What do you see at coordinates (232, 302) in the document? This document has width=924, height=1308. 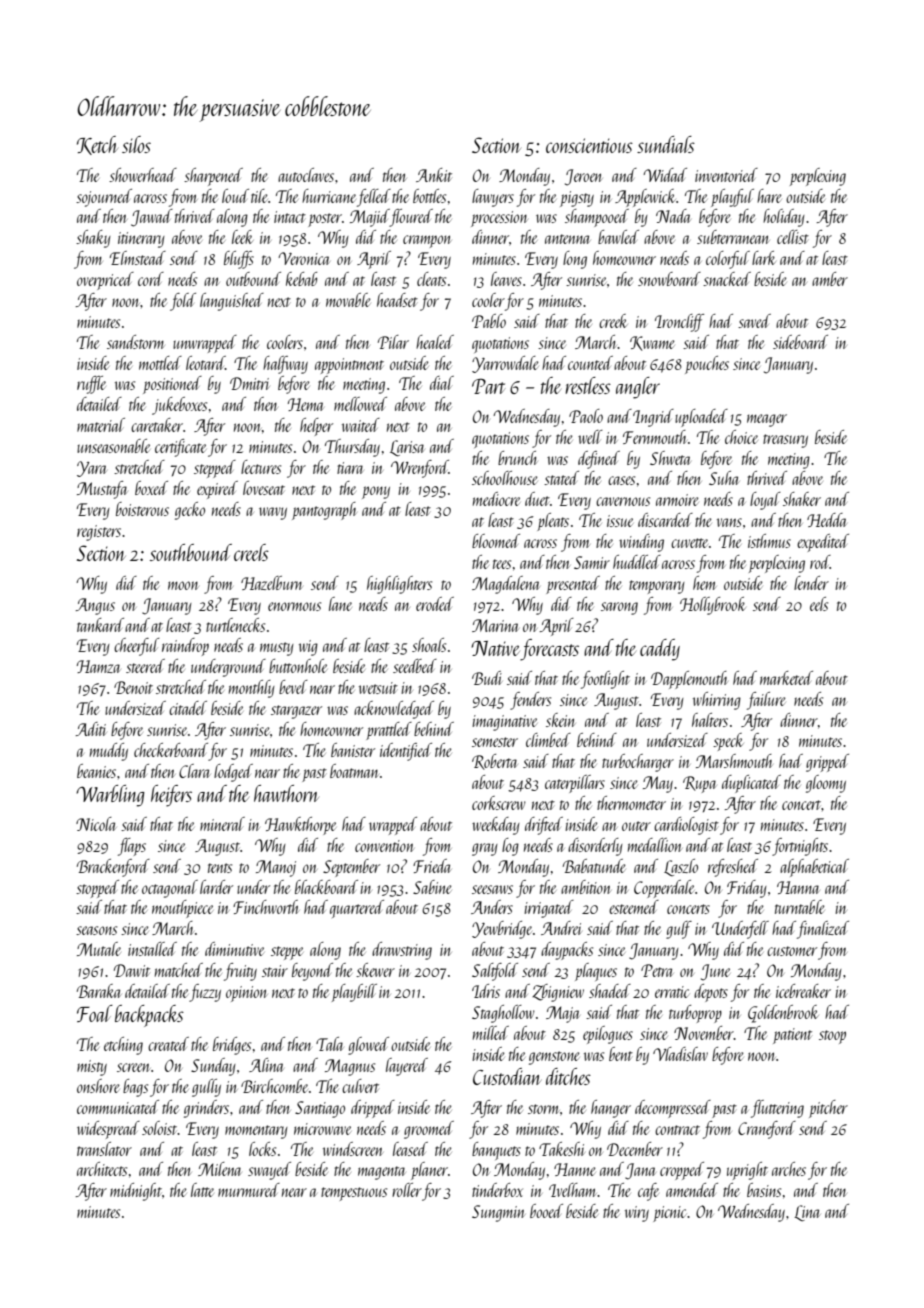 I see `languished` at bounding box center [232, 302].
